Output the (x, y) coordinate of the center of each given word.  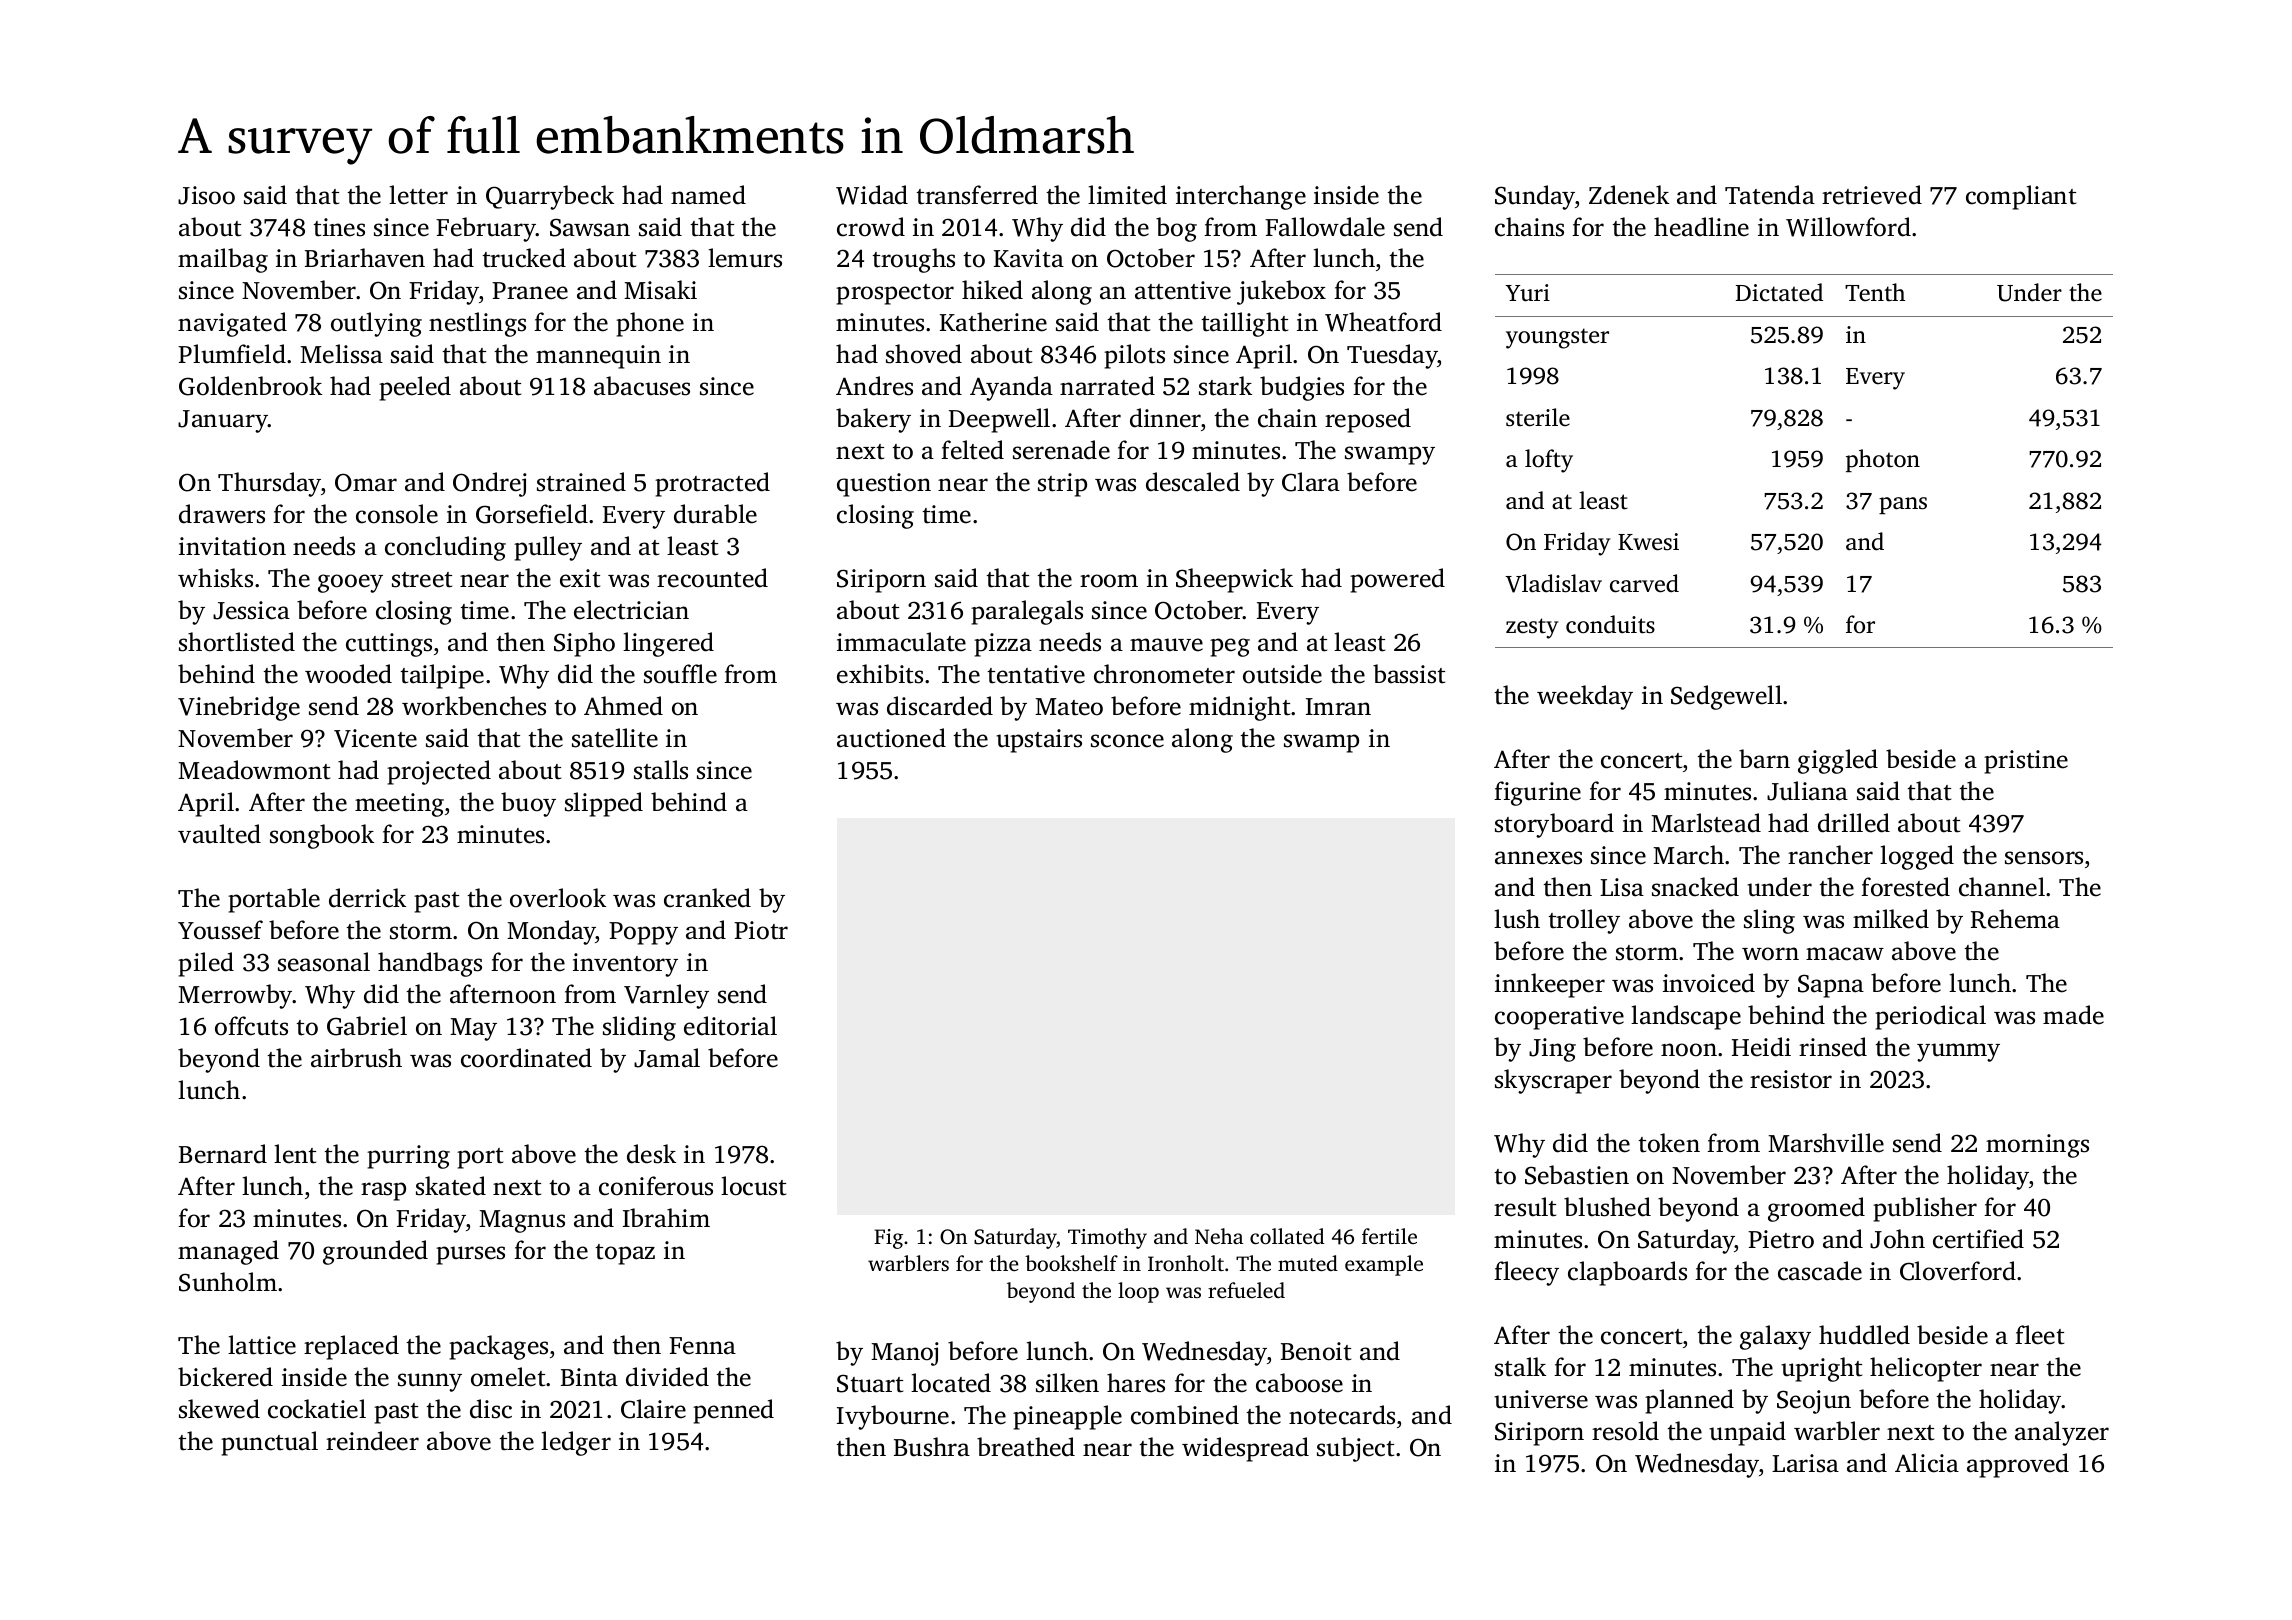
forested (1905, 887)
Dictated (1779, 292)
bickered (225, 1377)
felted (972, 450)
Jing (1552, 1050)
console (397, 514)
